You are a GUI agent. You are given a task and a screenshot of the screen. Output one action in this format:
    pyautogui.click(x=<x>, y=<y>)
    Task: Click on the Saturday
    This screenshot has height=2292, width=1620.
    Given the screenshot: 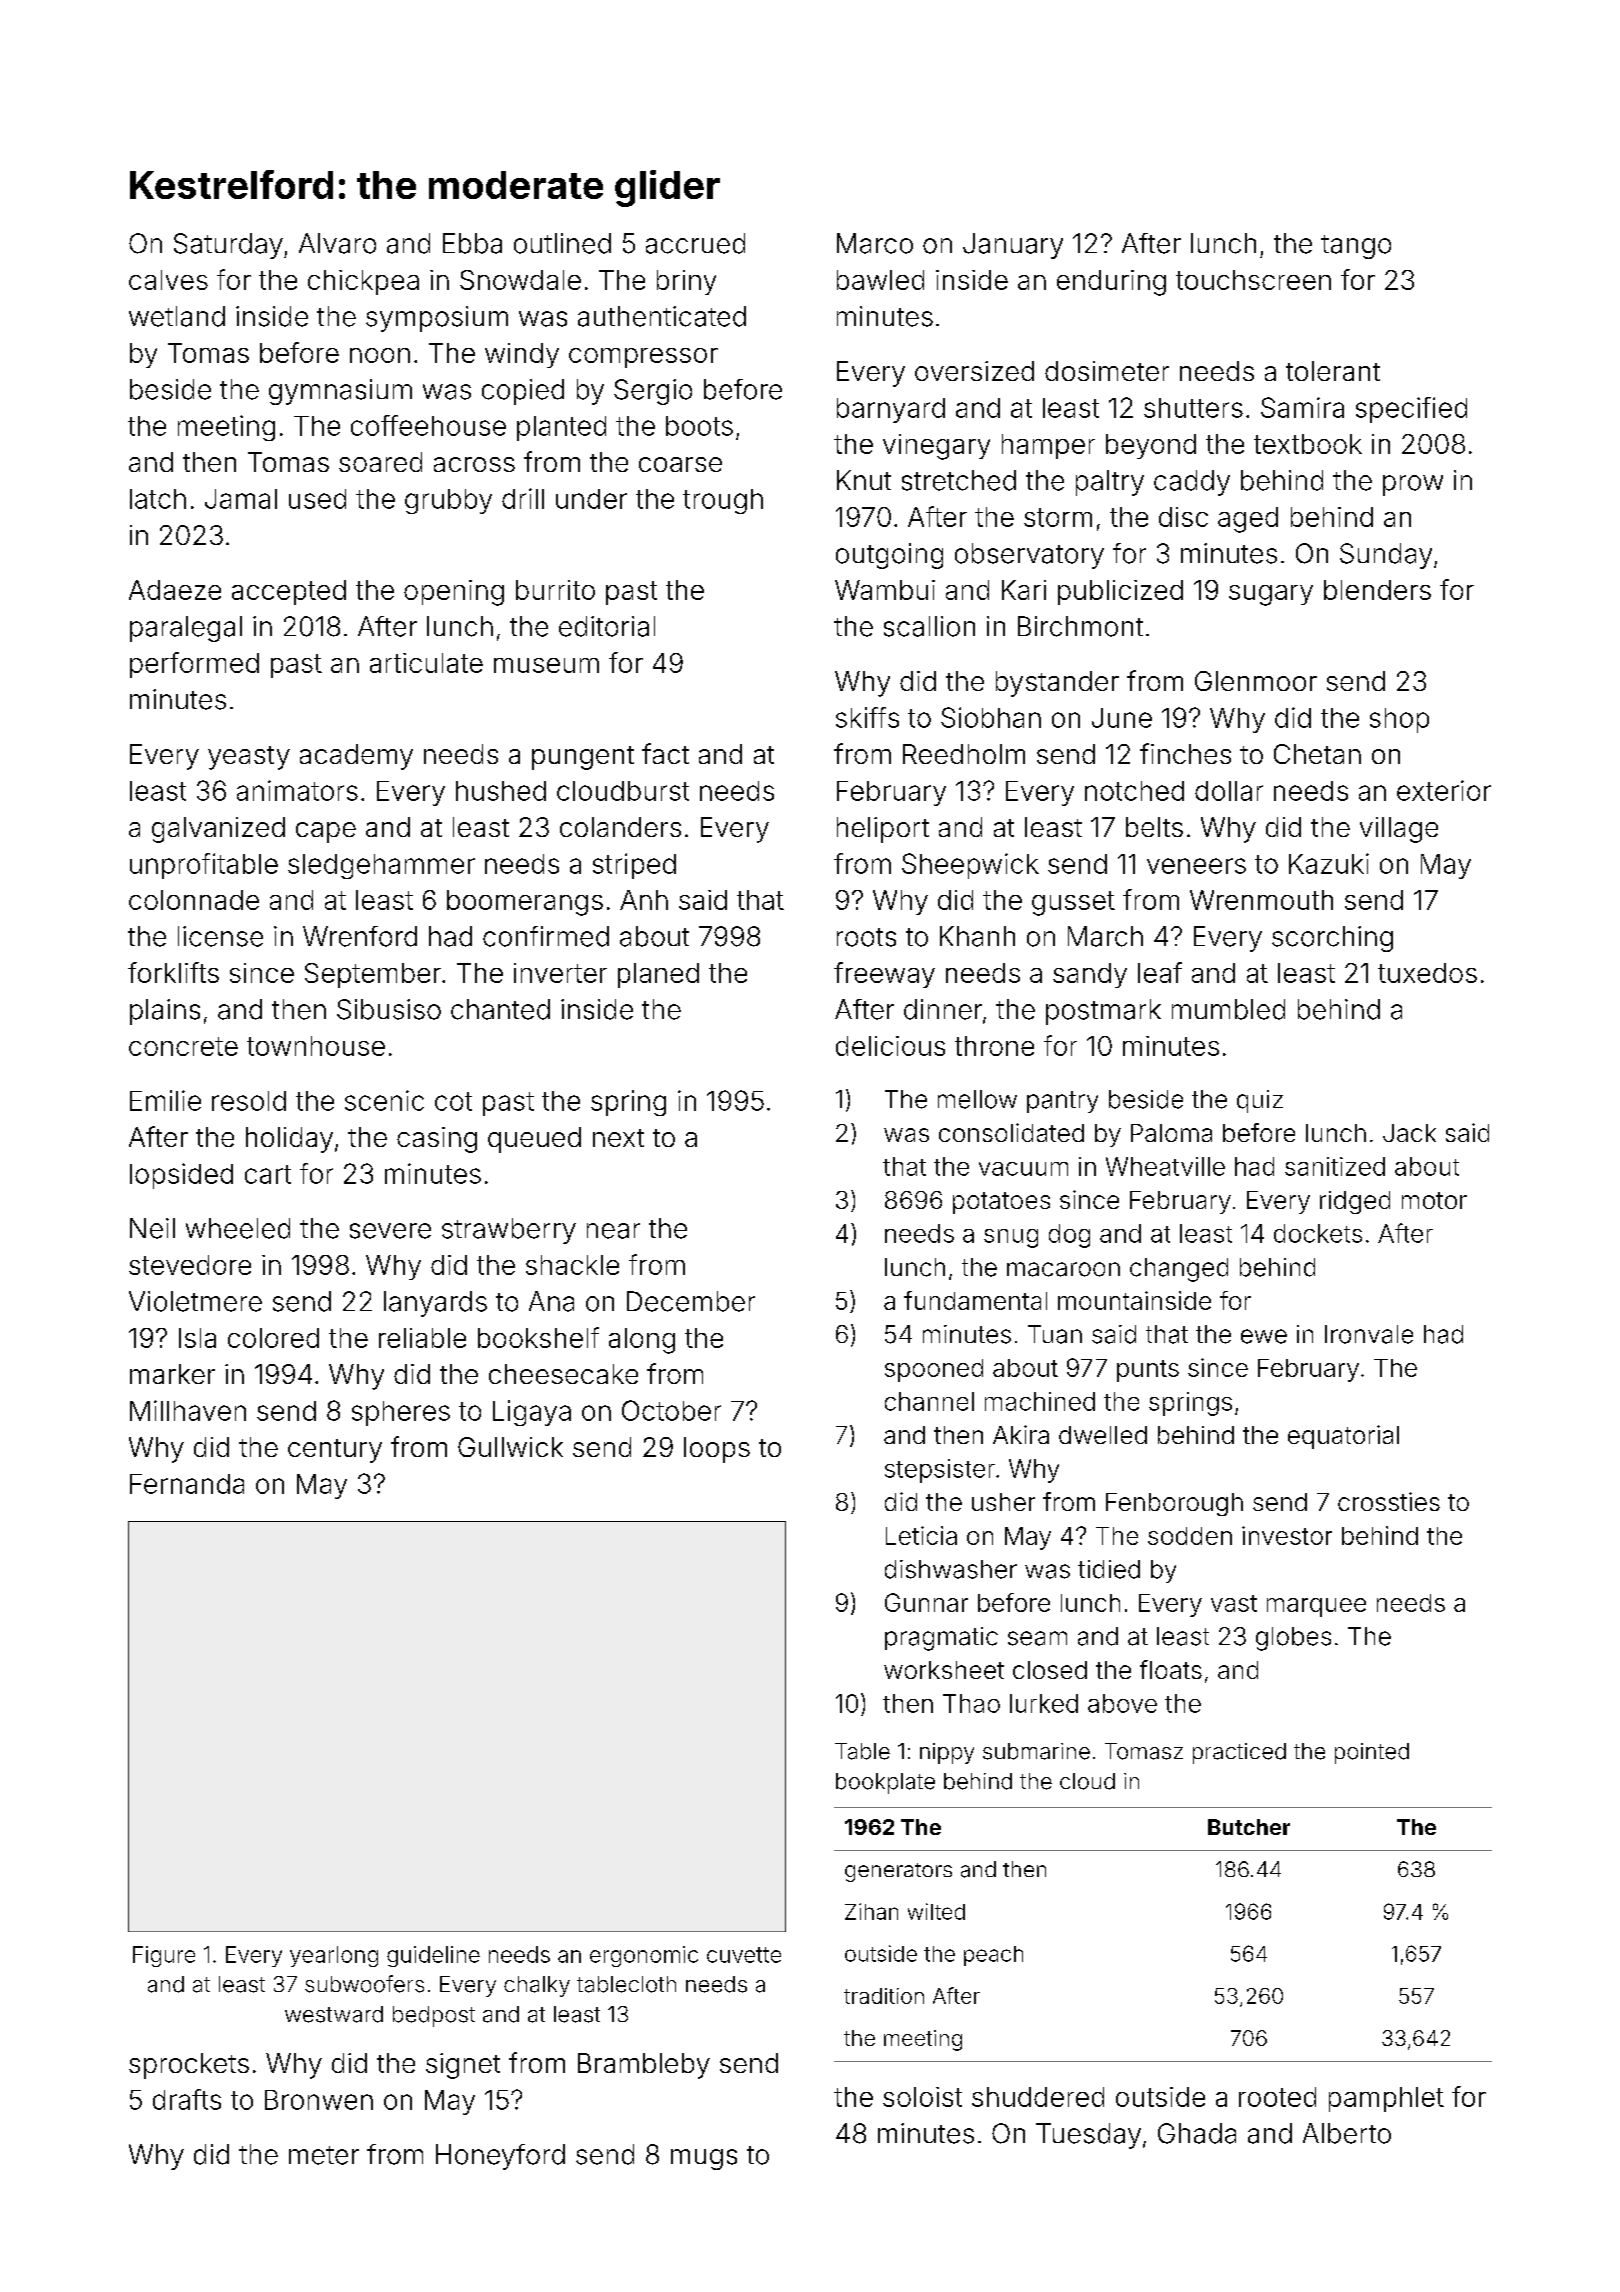 What is the action you would take?
    pyautogui.click(x=228, y=246)
